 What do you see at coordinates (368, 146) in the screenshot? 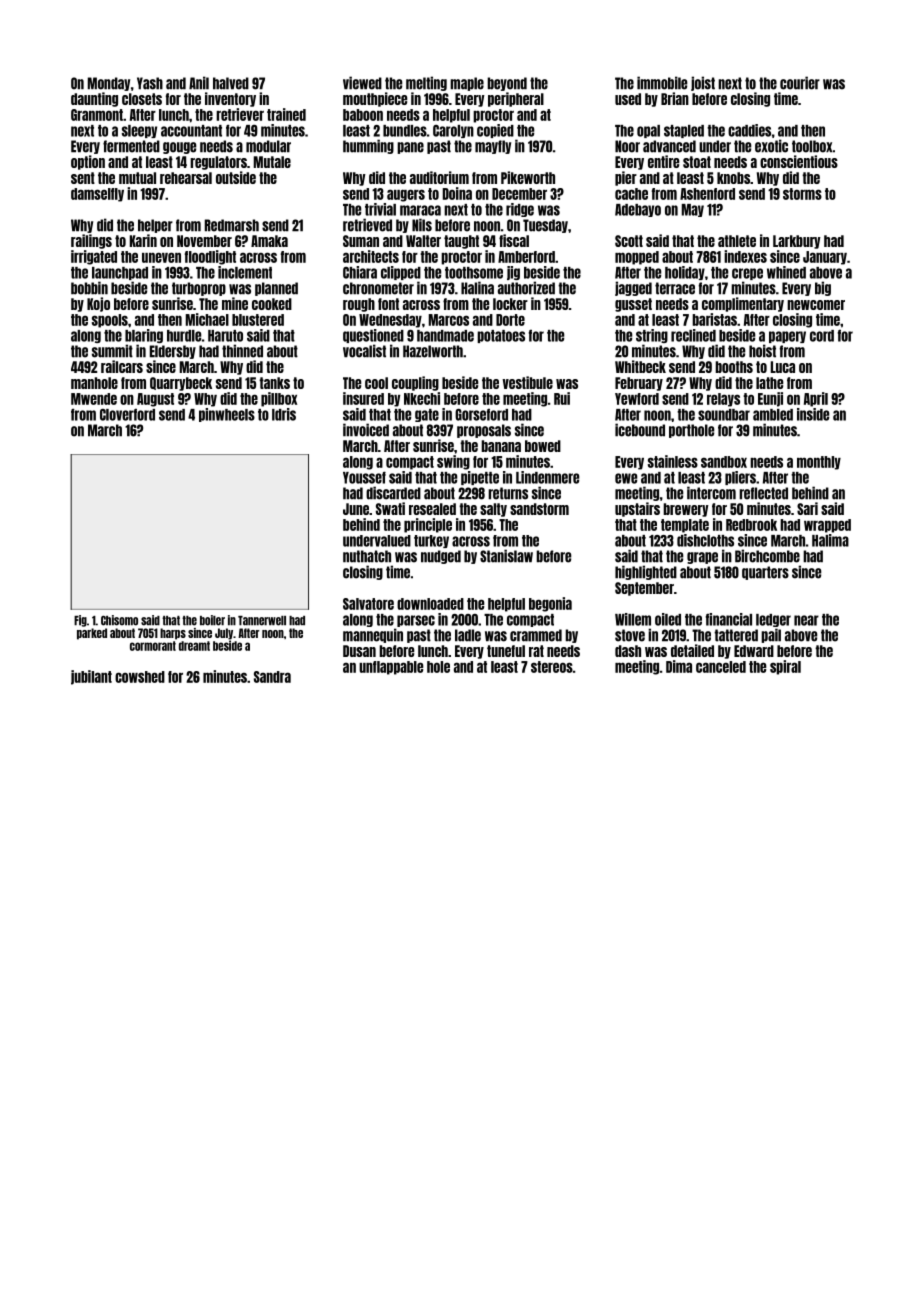
I see `humming` at bounding box center [368, 146].
